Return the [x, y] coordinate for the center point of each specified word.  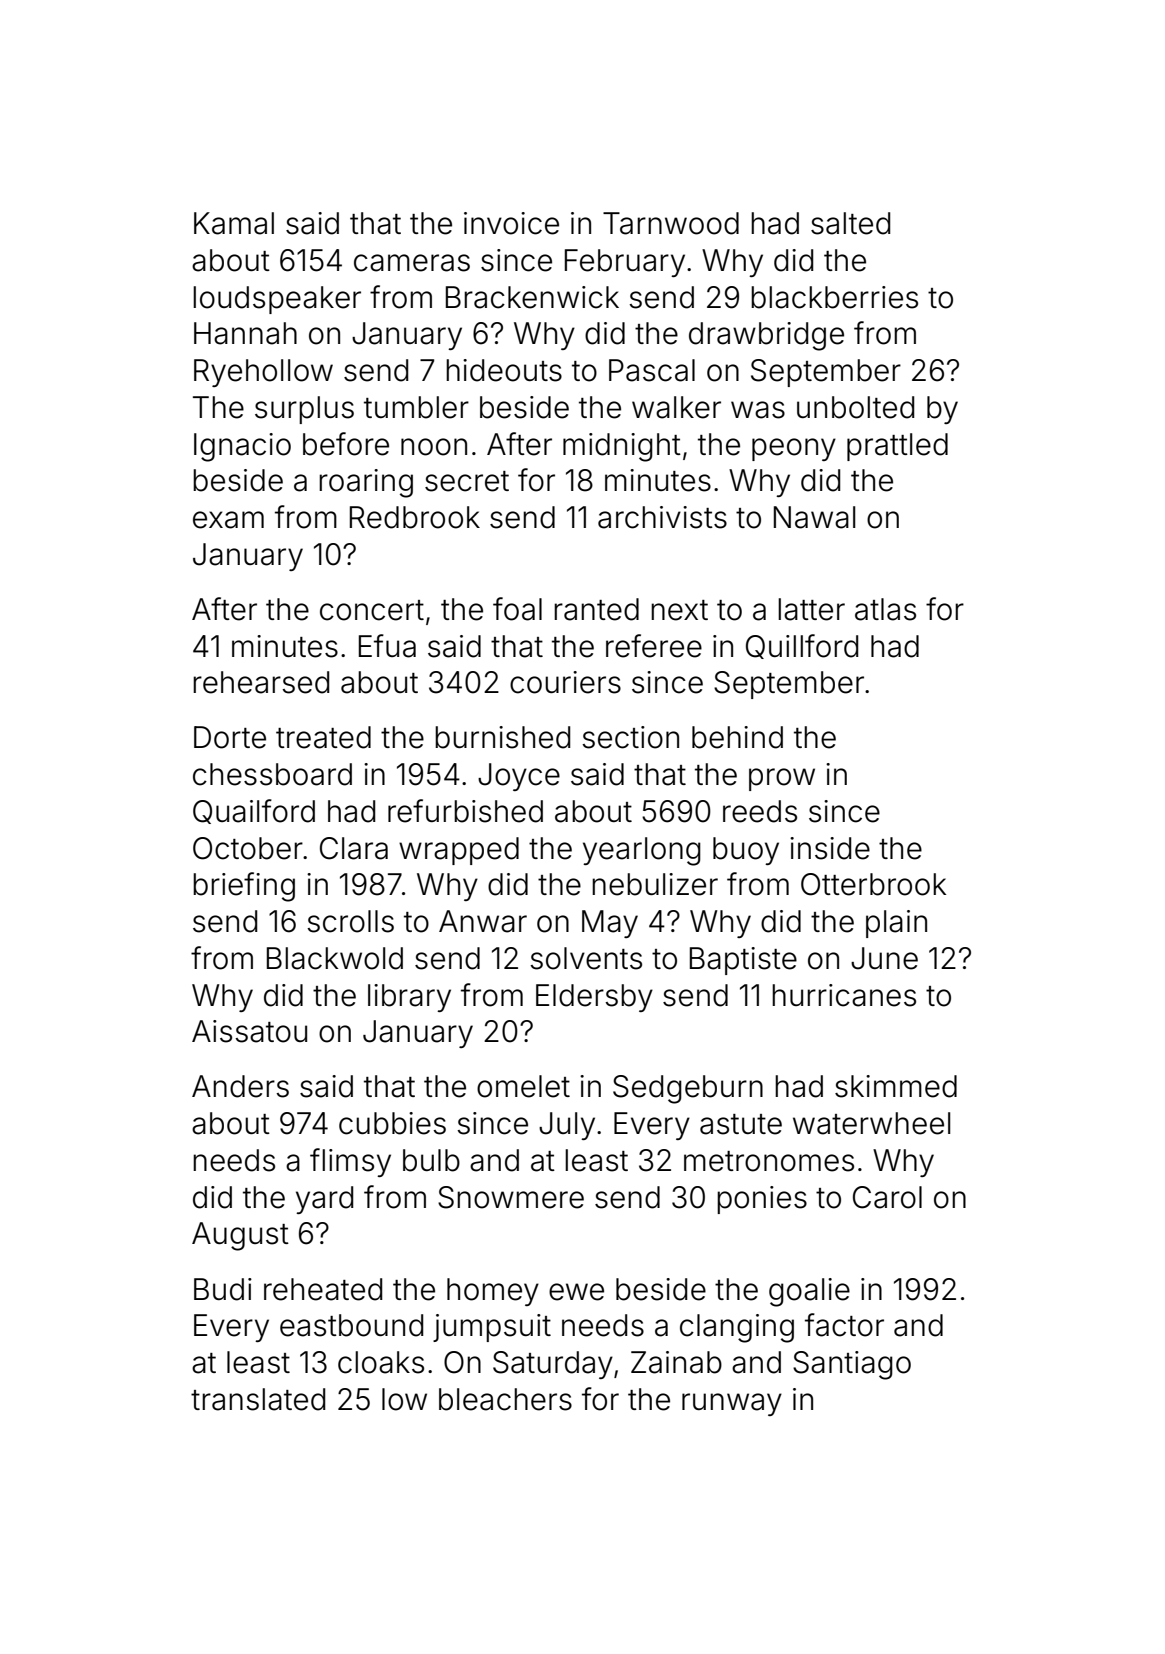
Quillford [802, 646]
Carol [887, 1197]
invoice [511, 223]
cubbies [392, 1123]
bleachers [505, 1399]
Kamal [234, 223]
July [567, 1126]
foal [517, 609]
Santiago [852, 1365]
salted [850, 223]
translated [258, 1399]
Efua [387, 646]
